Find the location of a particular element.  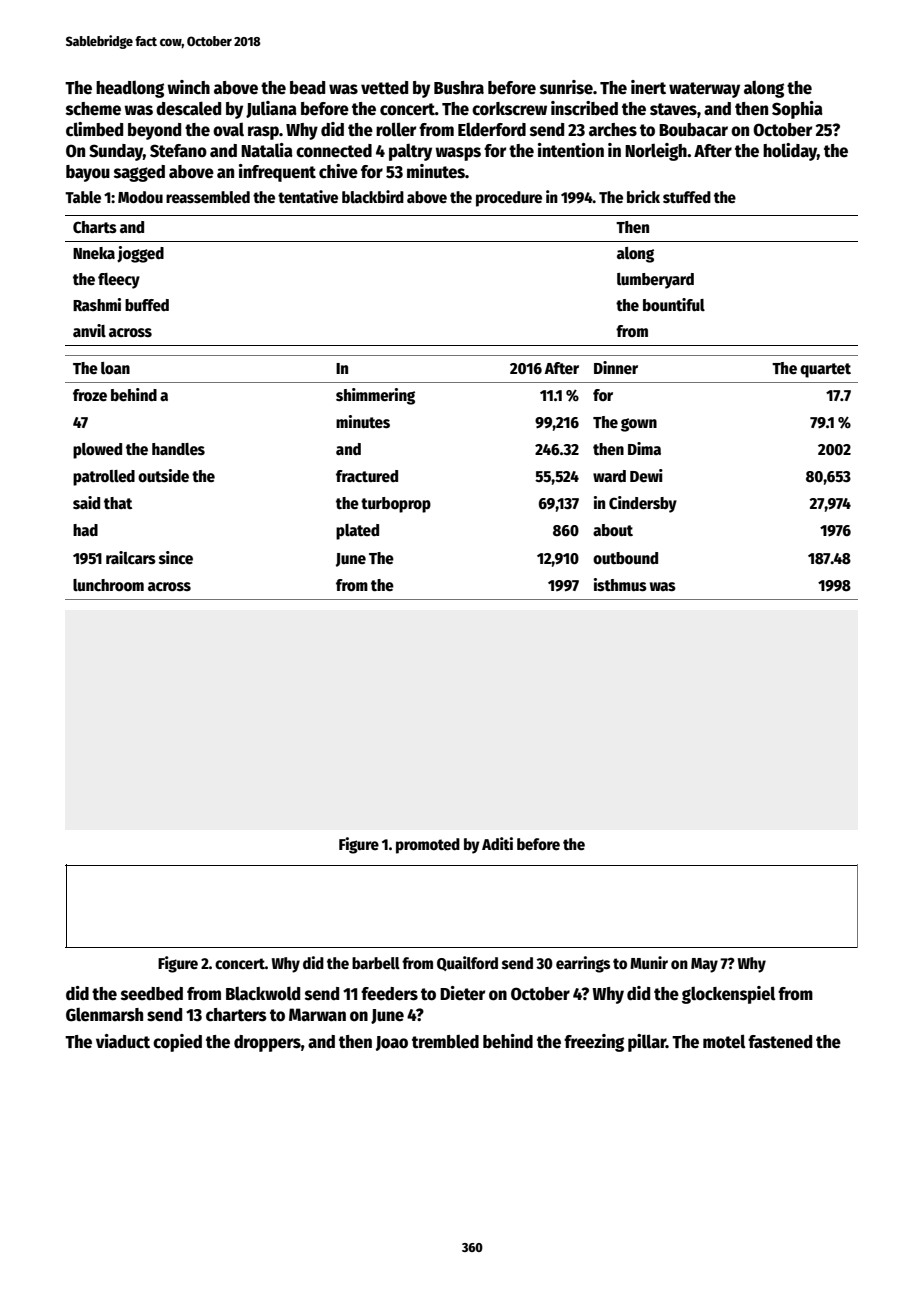

stuffed is located at coordinates (687, 197).
